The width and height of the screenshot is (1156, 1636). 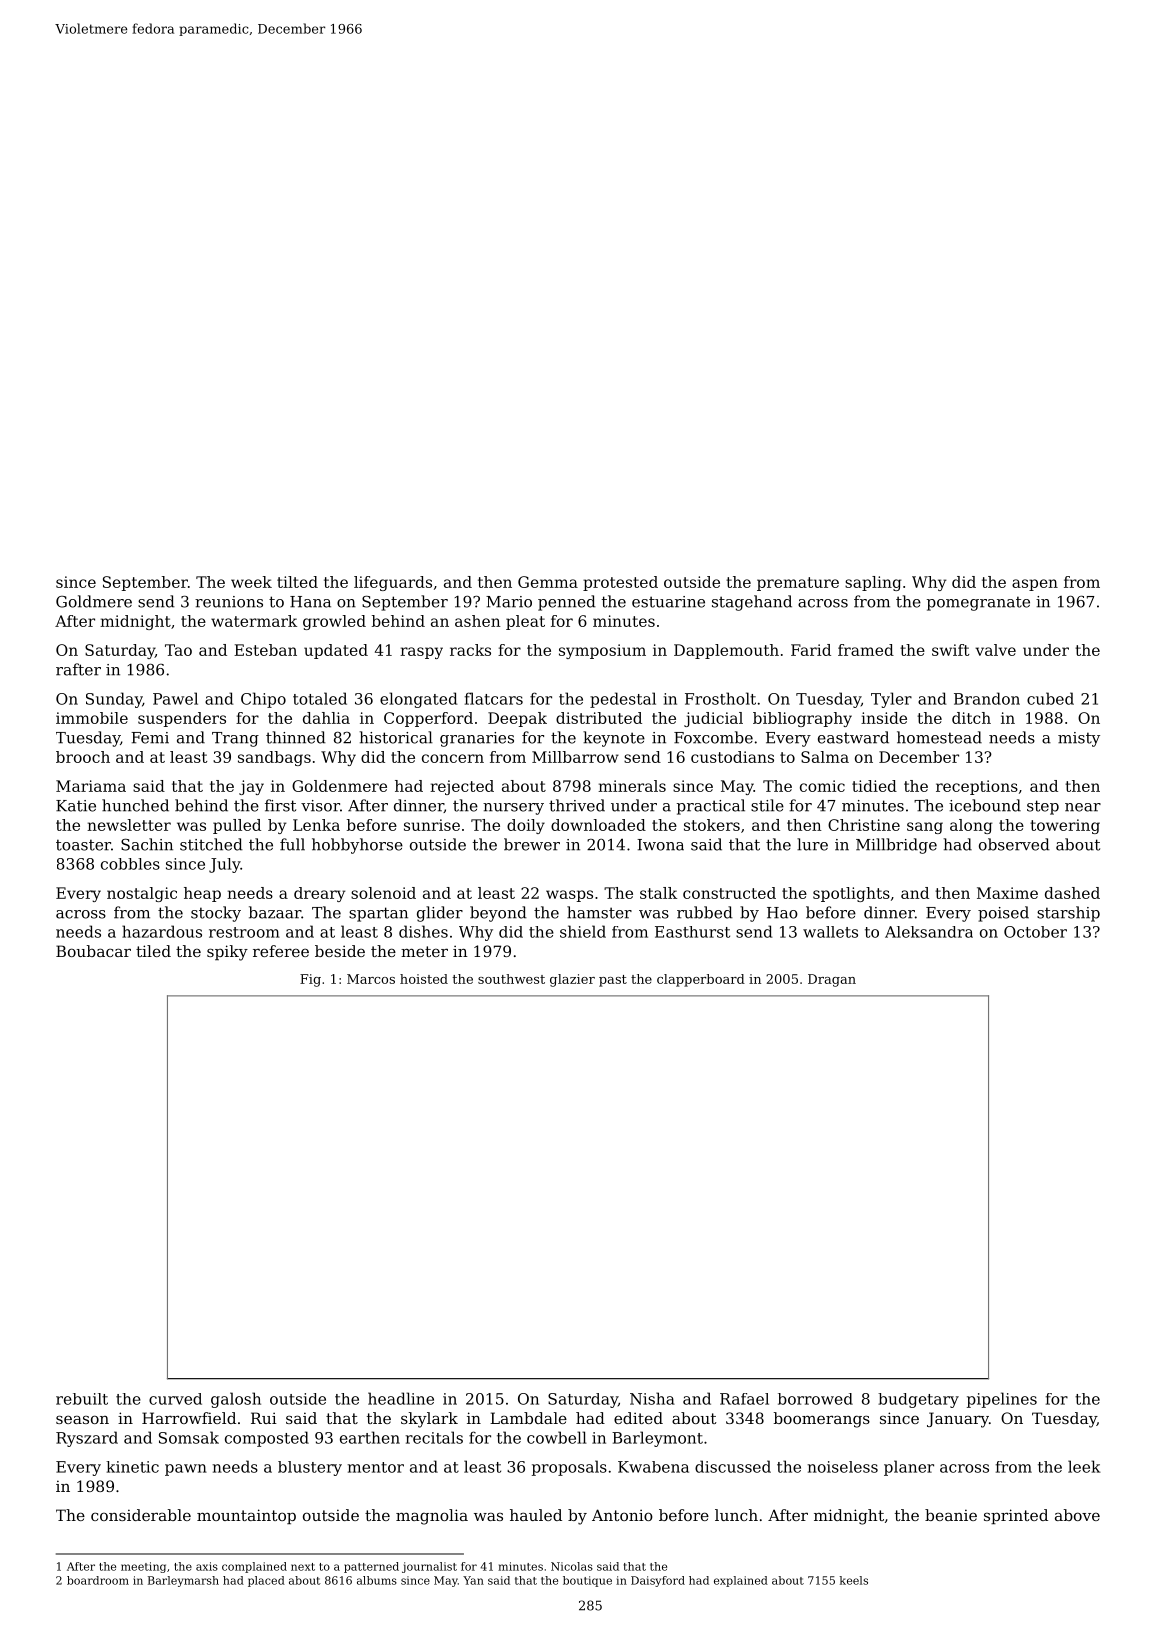 What do you see at coordinates (873, 583) in the screenshot?
I see `sapling` at bounding box center [873, 583].
